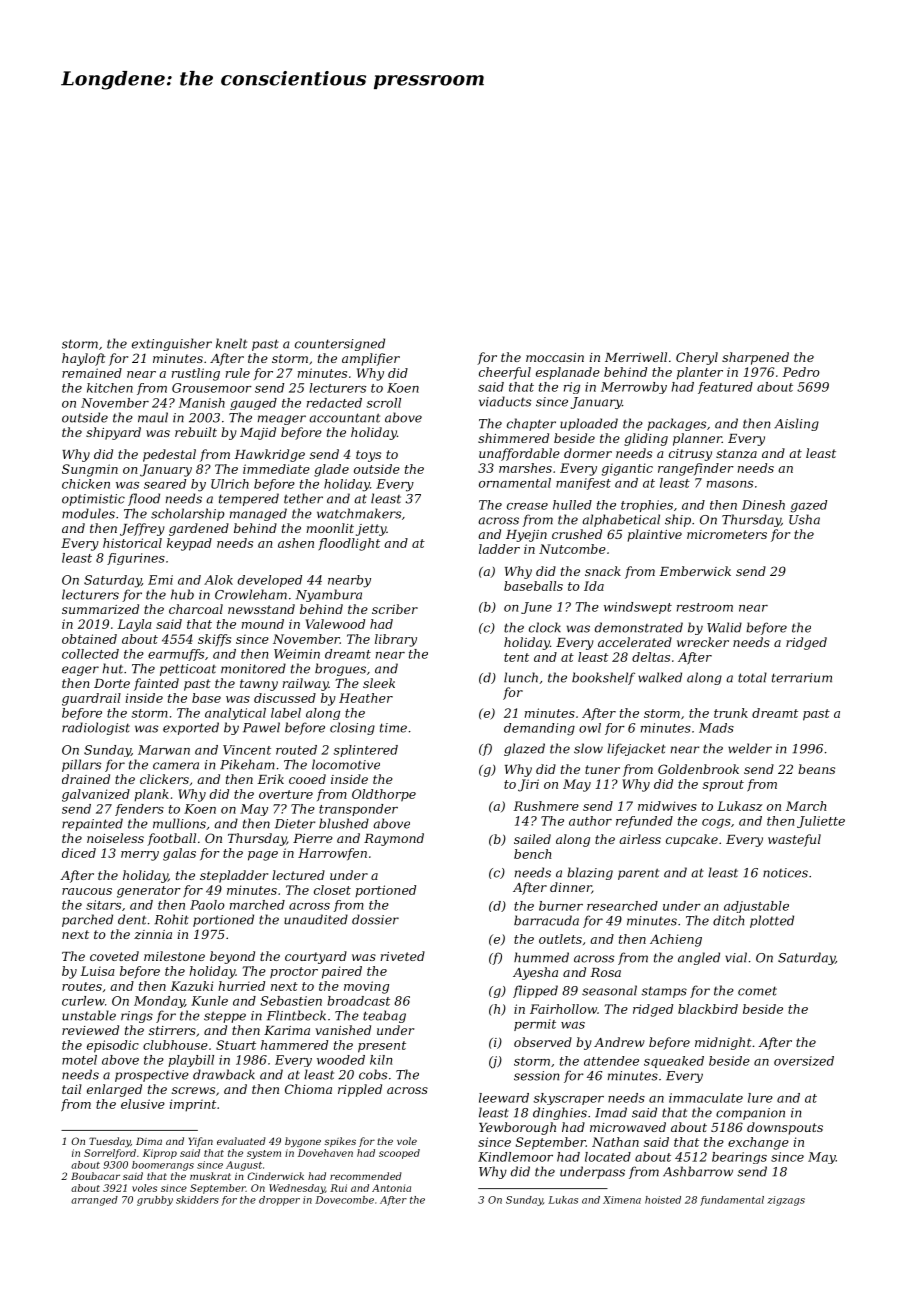 This page has width=908, height=1316. Describe the element at coordinates (539, 729) in the page. I see `demanding` at that location.
